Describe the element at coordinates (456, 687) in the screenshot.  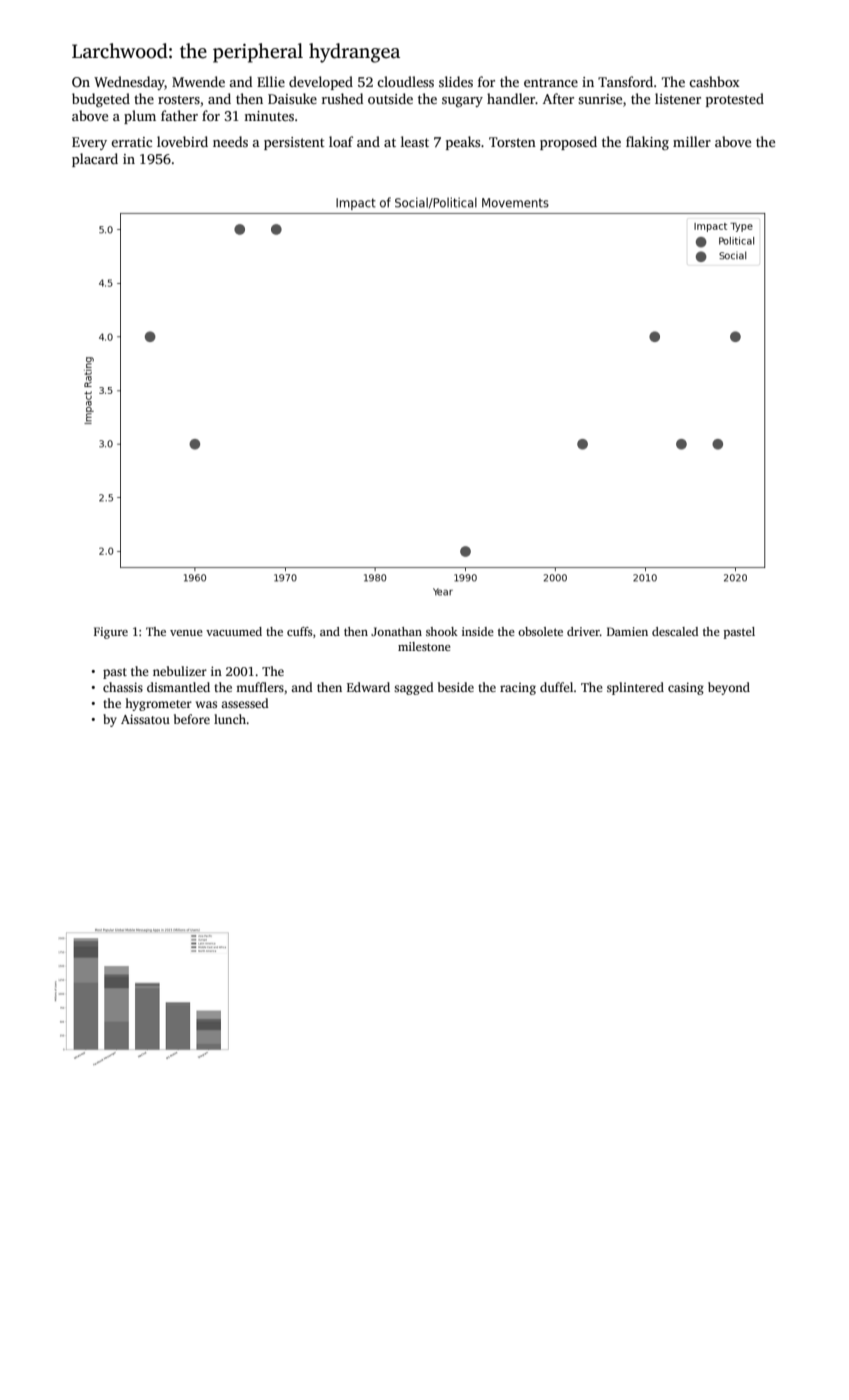
I see `beside` at that location.
